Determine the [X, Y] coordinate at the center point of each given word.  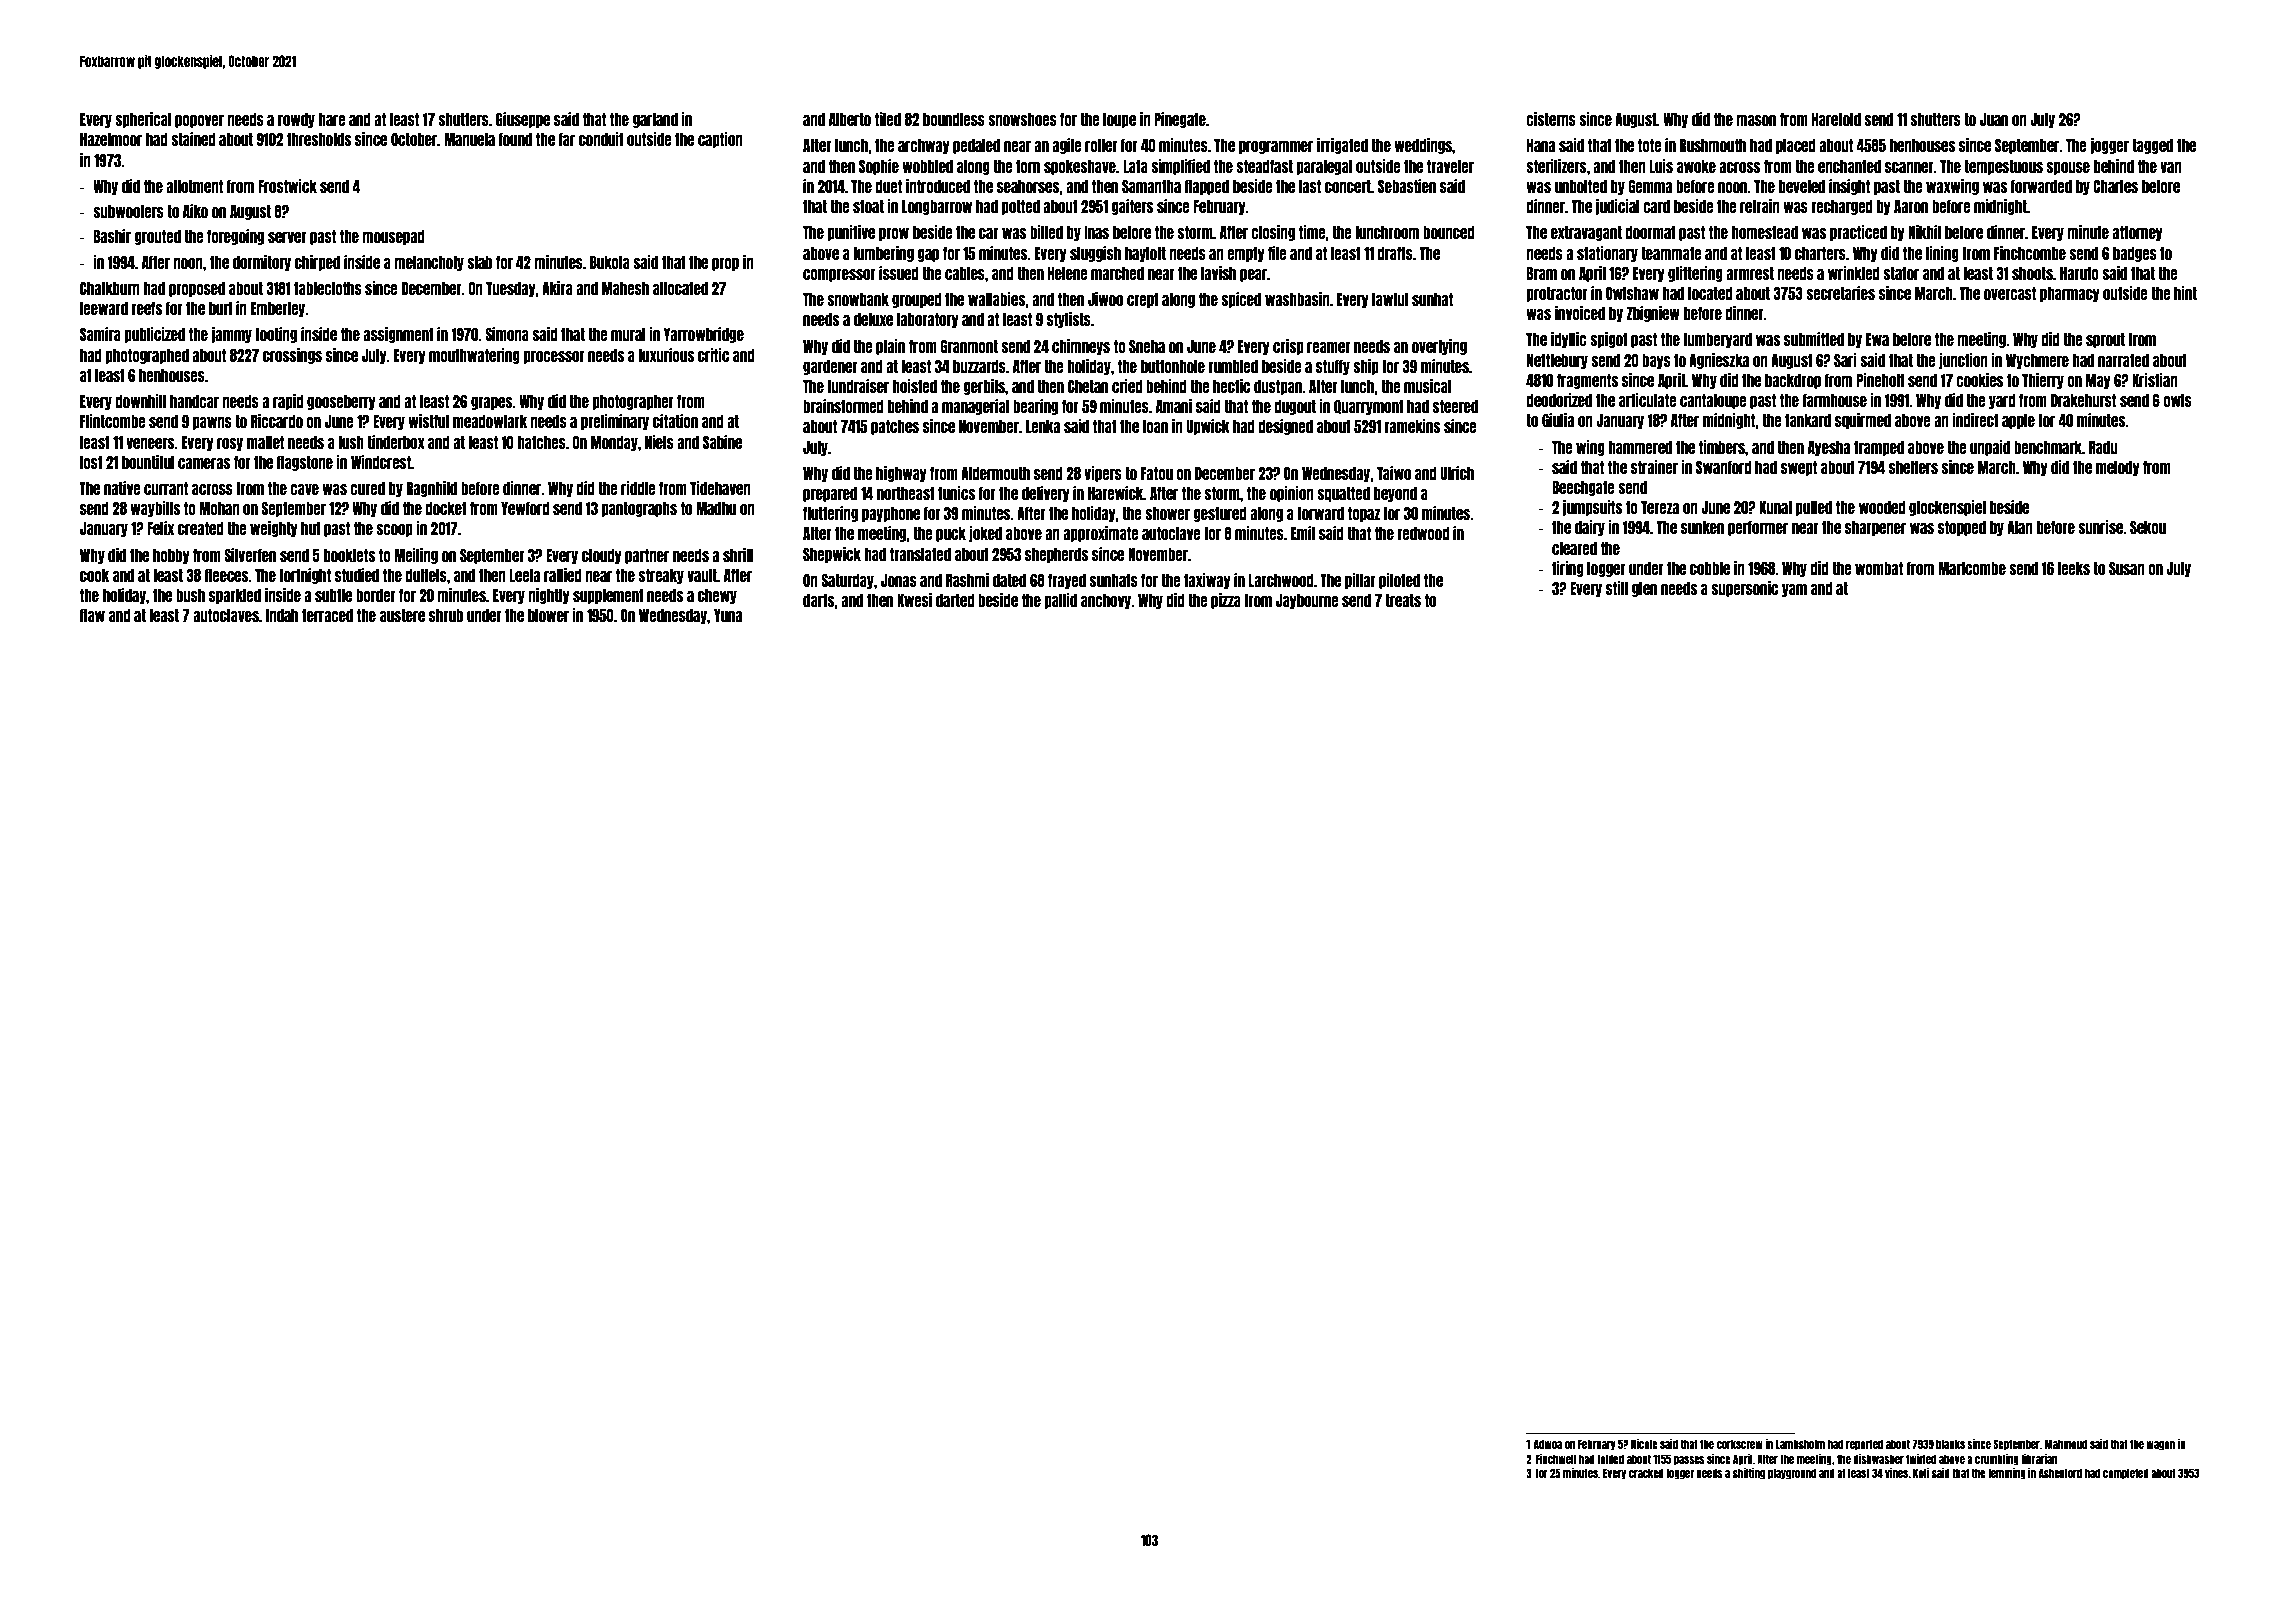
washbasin [1297, 299]
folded [1610, 1459]
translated [920, 554]
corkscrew [1740, 1444]
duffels [426, 575]
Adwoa [1548, 1444]
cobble [1710, 568]
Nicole [1644, 1444]
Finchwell [1556, 1459]
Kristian [2155, 380]
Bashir [112, 236]
